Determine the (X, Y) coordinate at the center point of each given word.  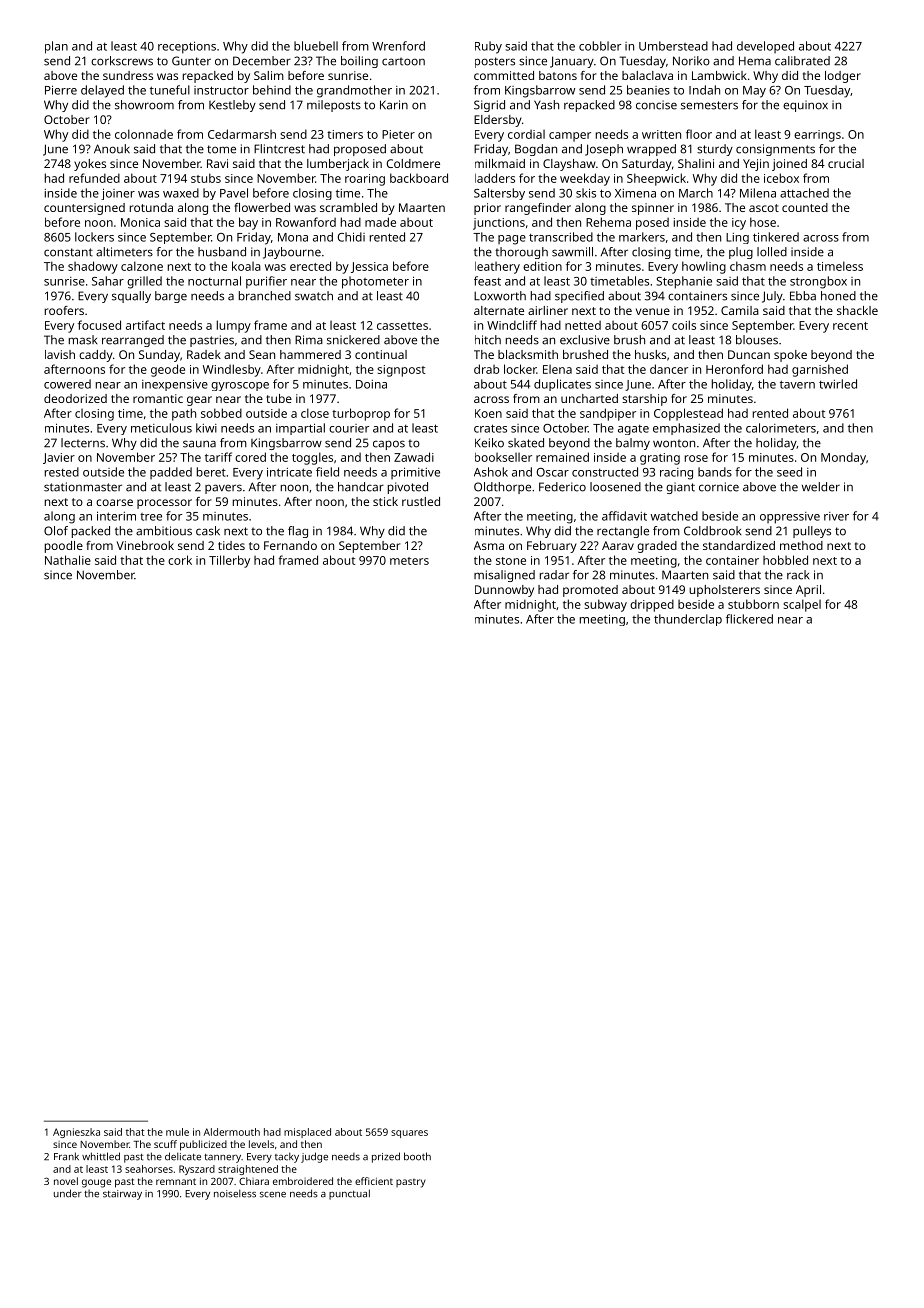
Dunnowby (504, 591)
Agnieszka (76, 1133)
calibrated (802, 61)
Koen (488, 413)
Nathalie (68, 560)
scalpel (802, 605)
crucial (846, 163)
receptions (187, 47)
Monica (140, 222)
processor (164, 504)
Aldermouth (231, 1132)
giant (680, 488)
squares (409, 1134)
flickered (749, 619)
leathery (497, 268)
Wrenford (398, 46)
